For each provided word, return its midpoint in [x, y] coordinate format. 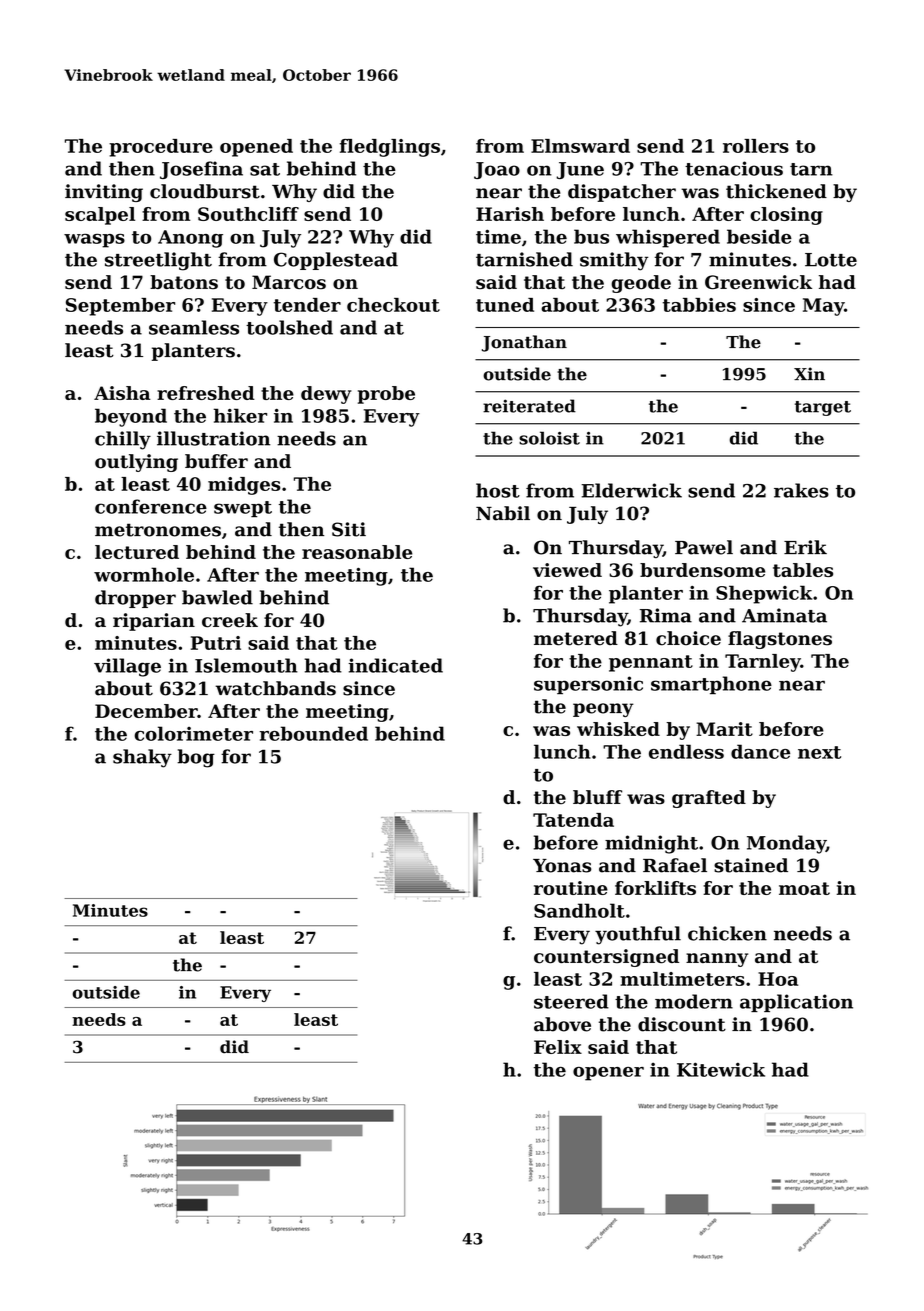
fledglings [390, 148]
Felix [558, 1047]
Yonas [562, 866]
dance [760, 751]
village [127, 667]
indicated [395, 665]
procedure [161, 148]
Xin [809, 373]
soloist [549, 438]
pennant [651, 663]
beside [759, 236]
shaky [142, 758]
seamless [194, 327]
